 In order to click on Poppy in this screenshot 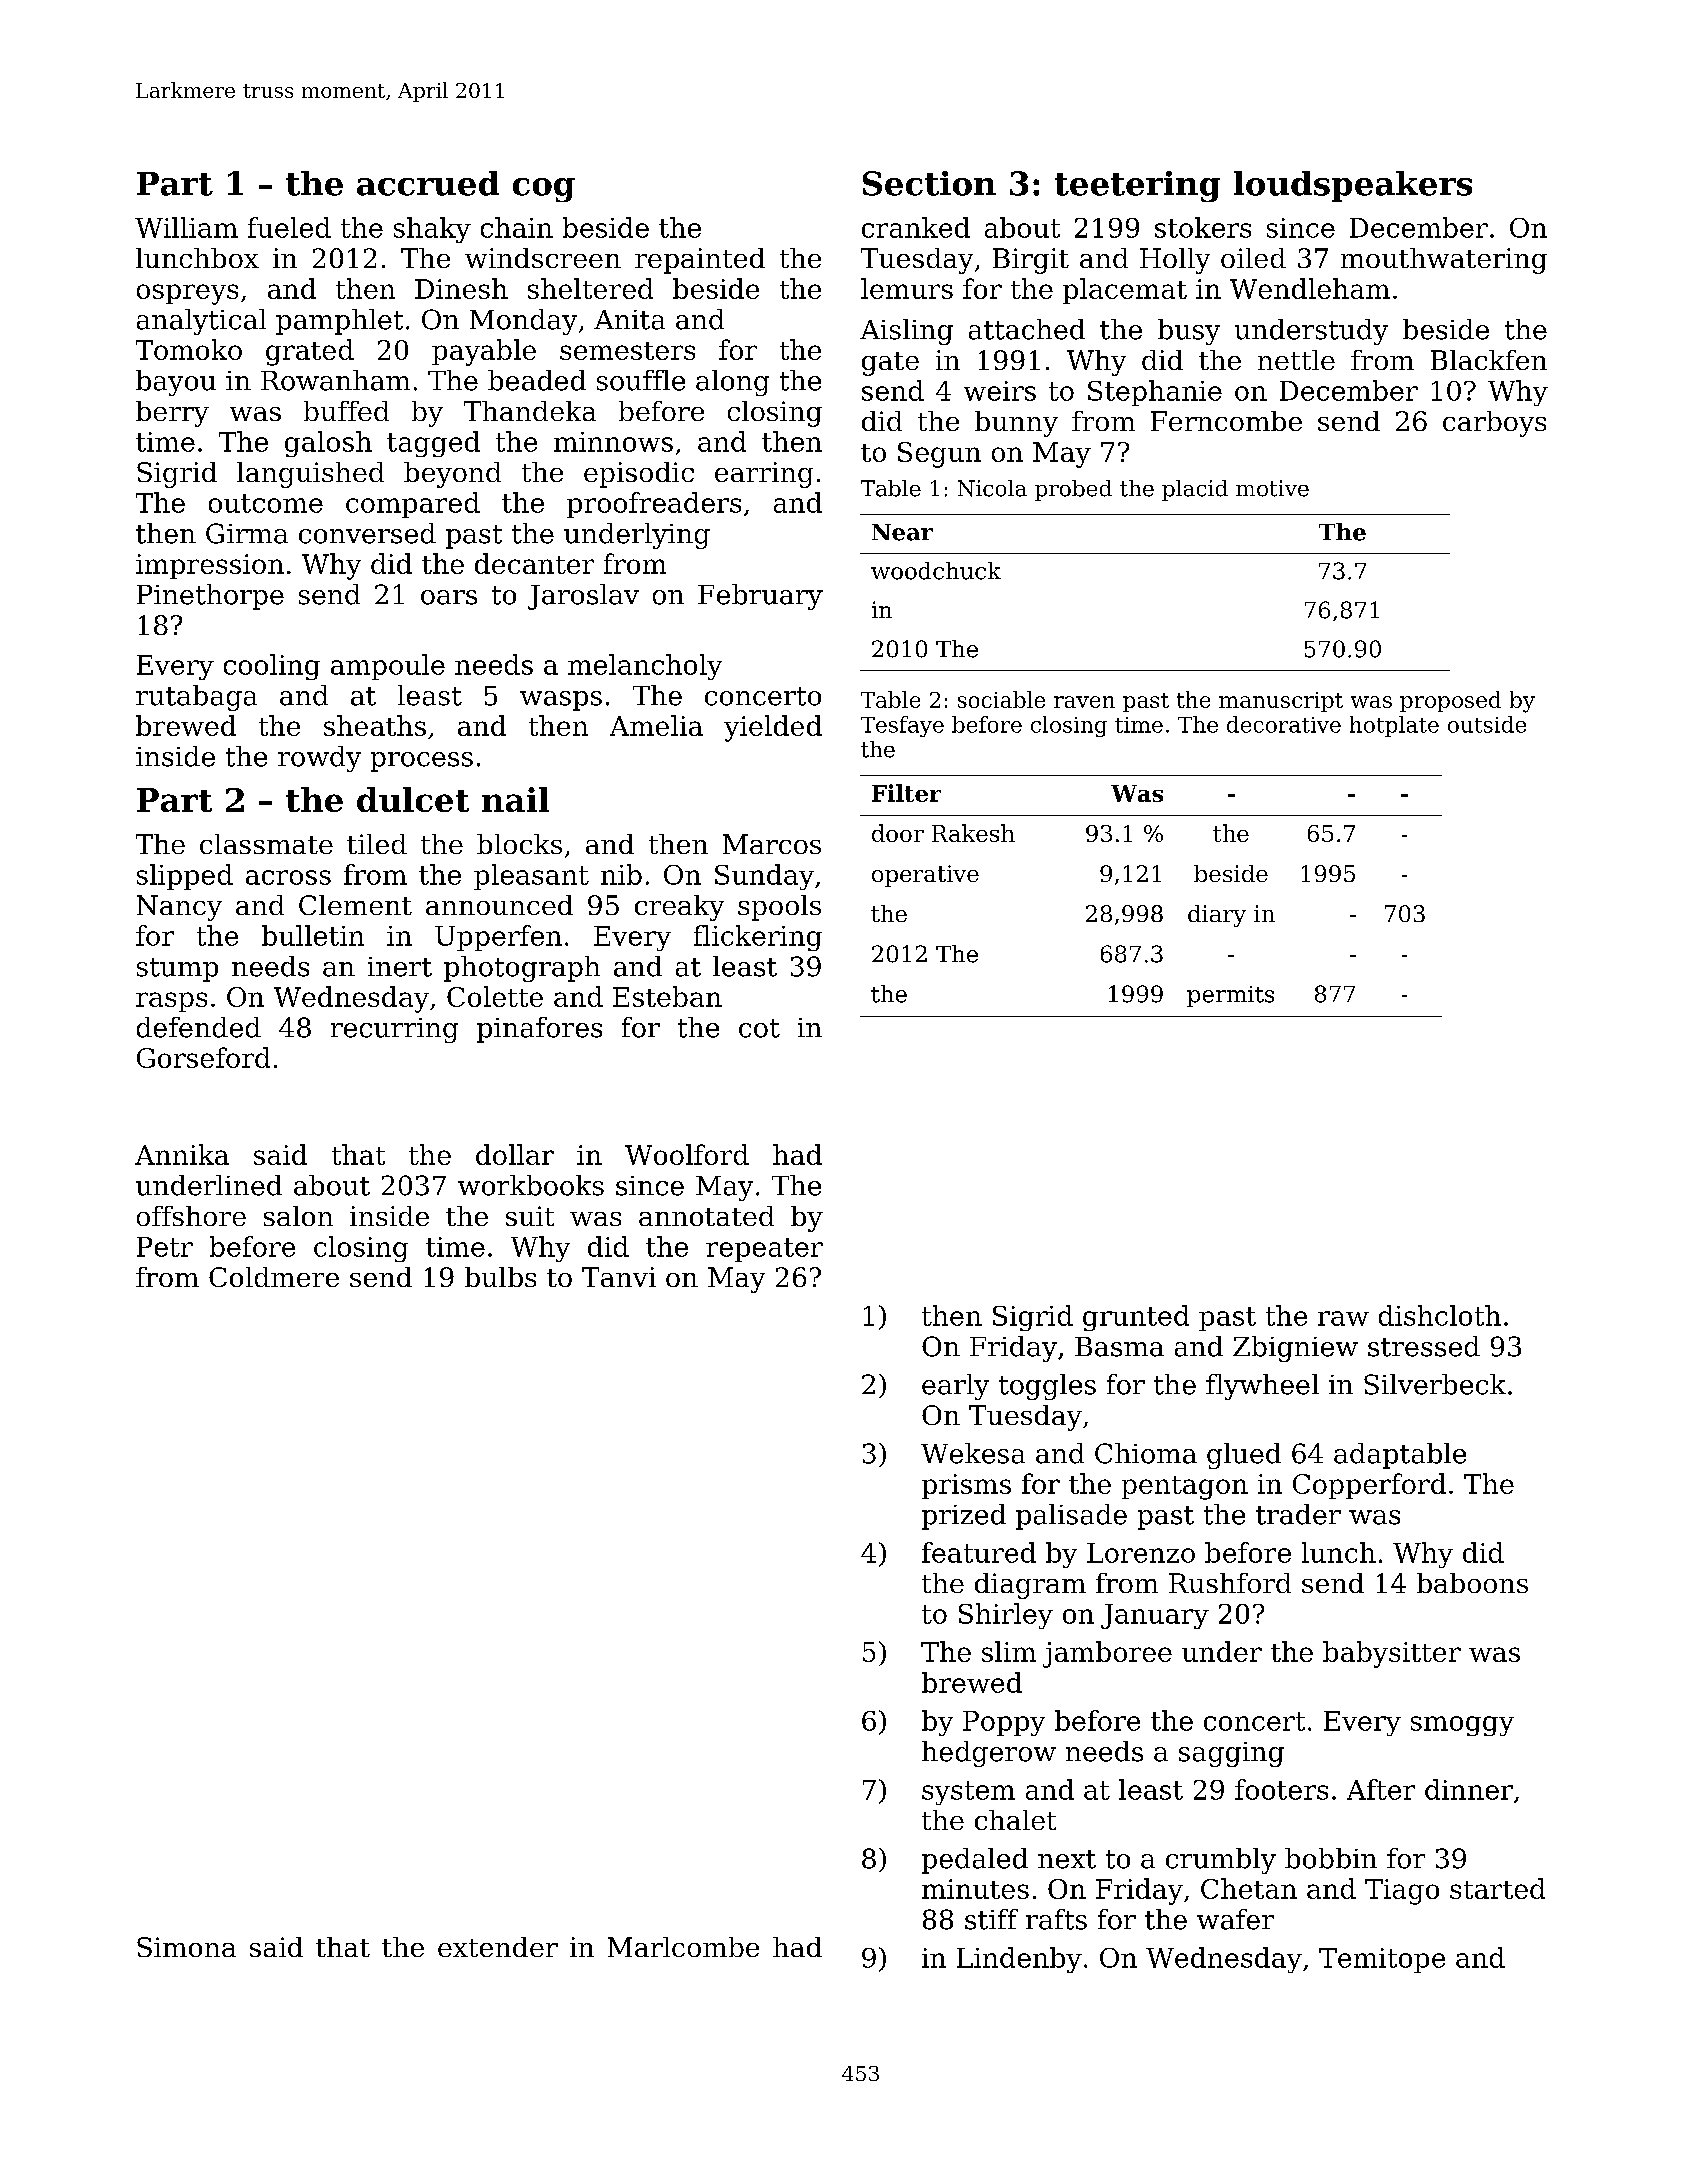, I will do `click(1004, 1723)`.
